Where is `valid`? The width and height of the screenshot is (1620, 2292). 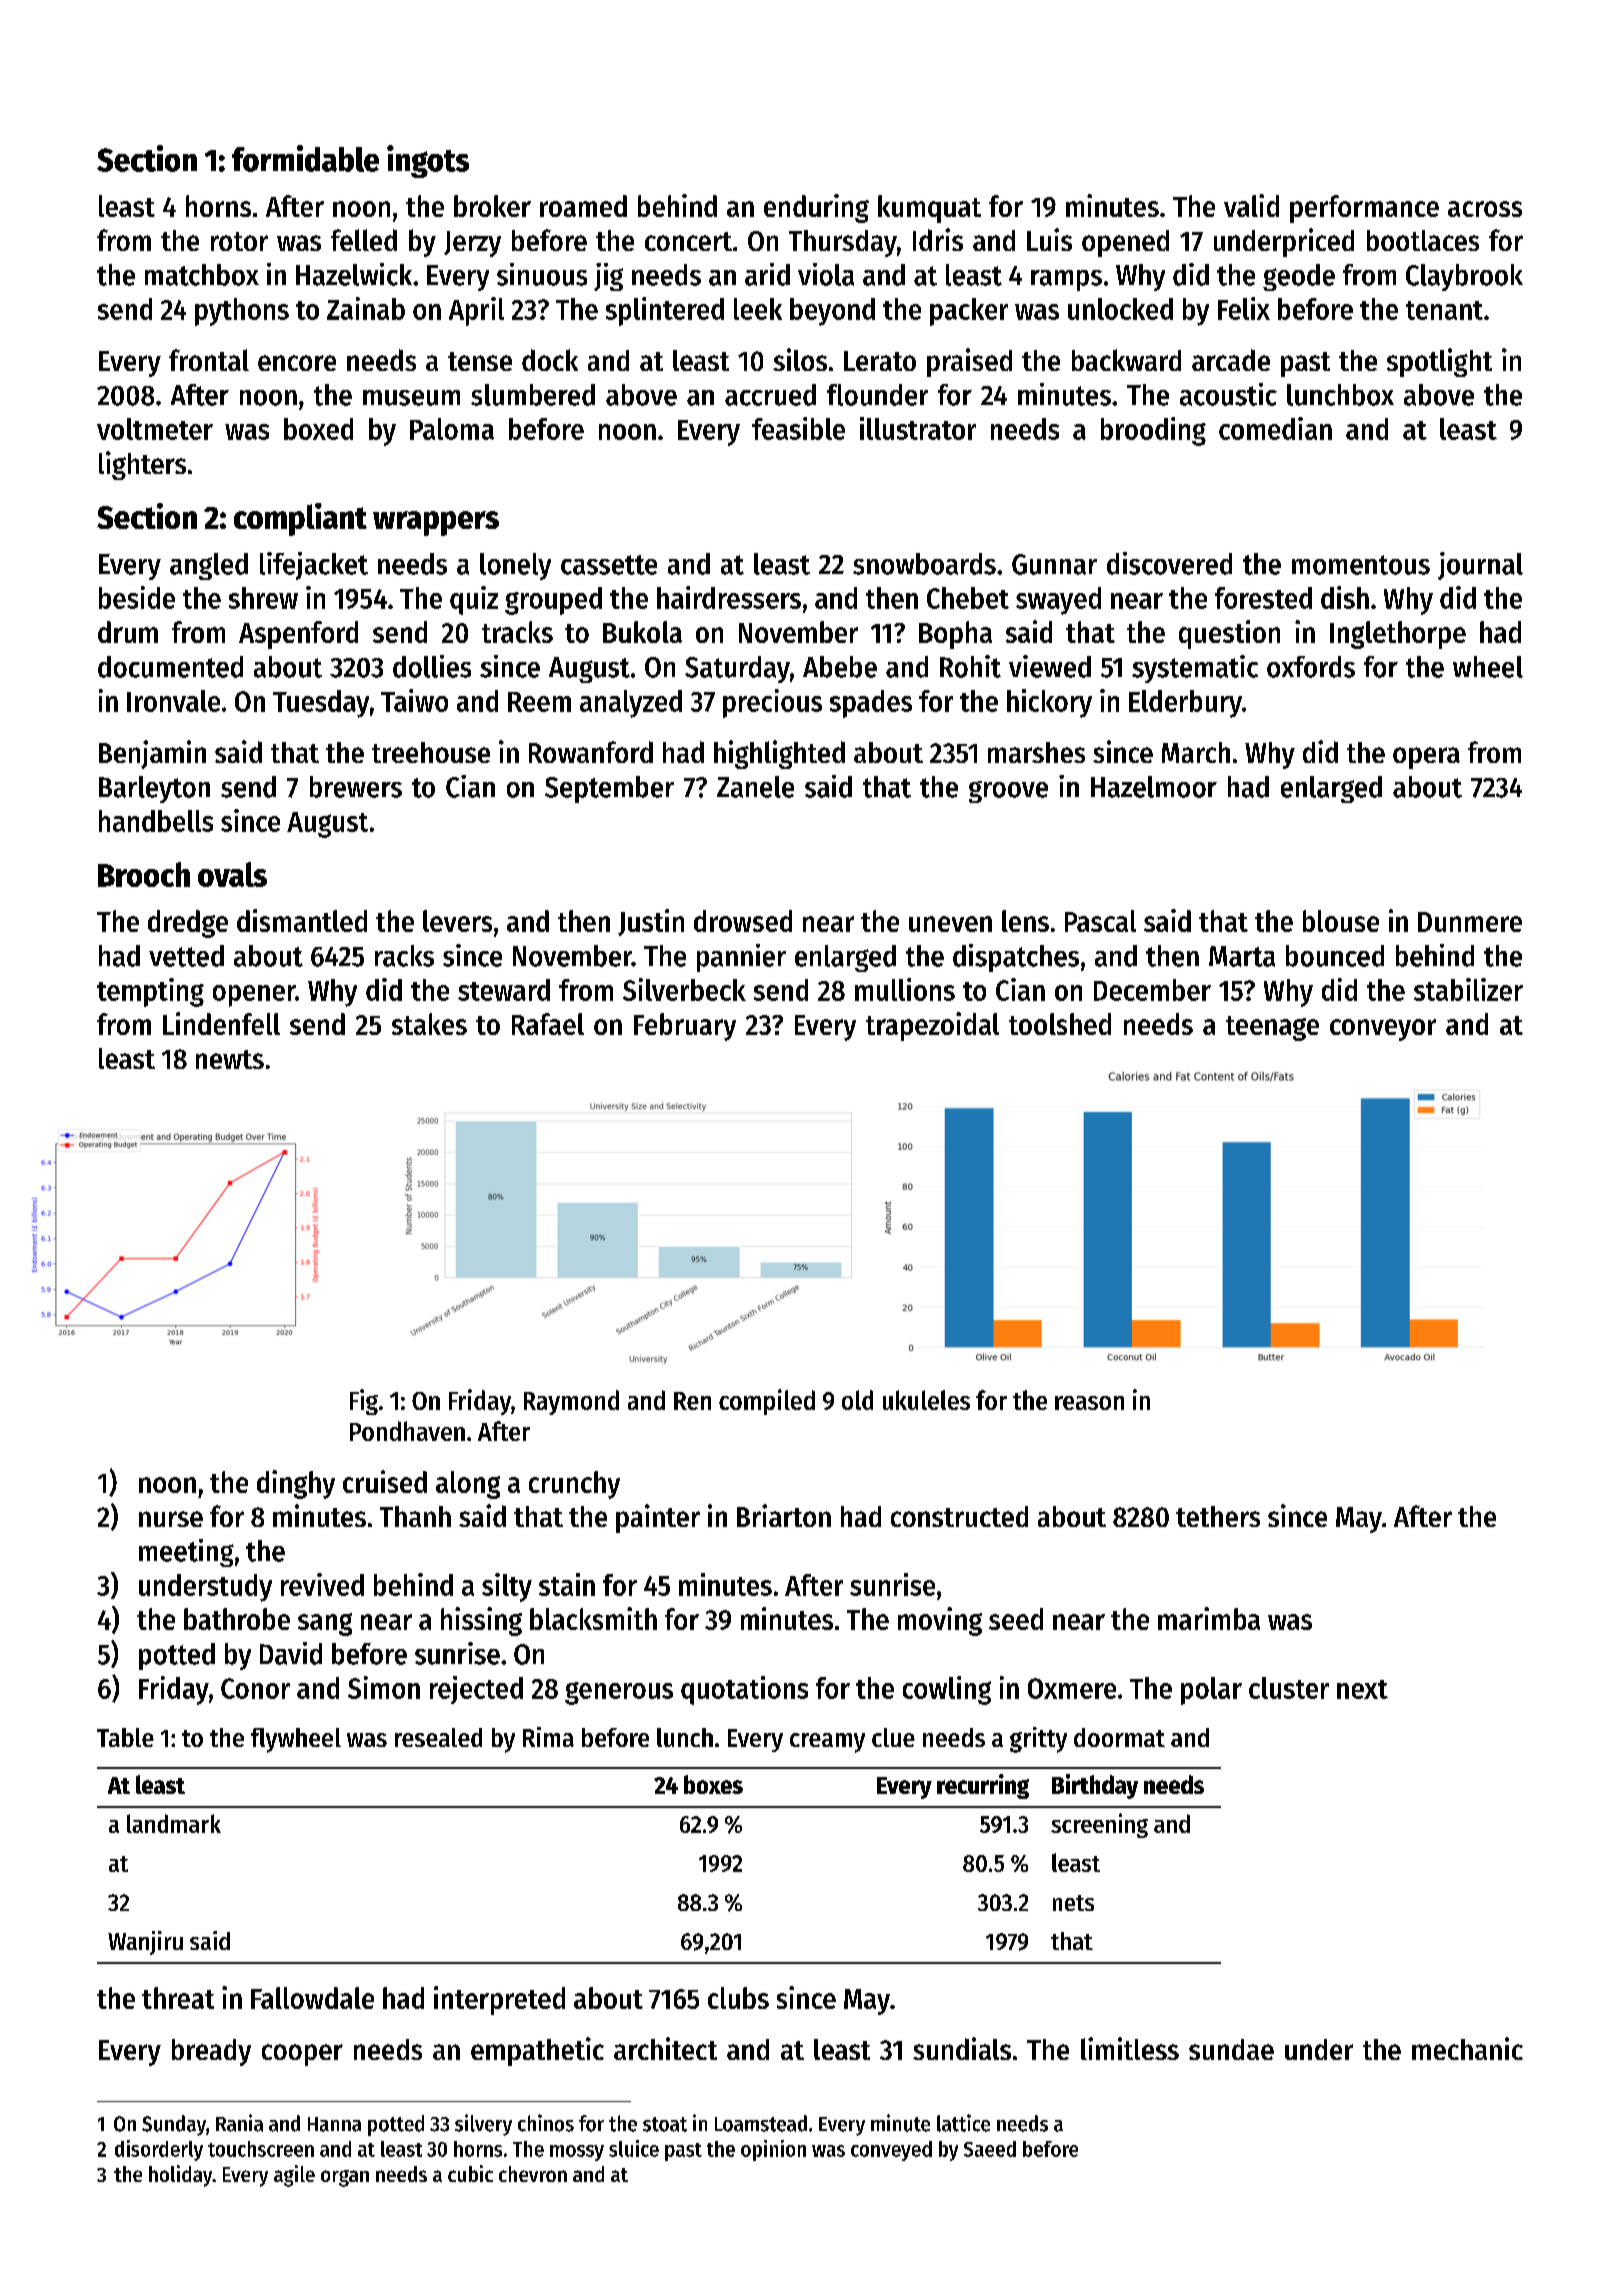 valid is located at coordinates (1251, 205).
